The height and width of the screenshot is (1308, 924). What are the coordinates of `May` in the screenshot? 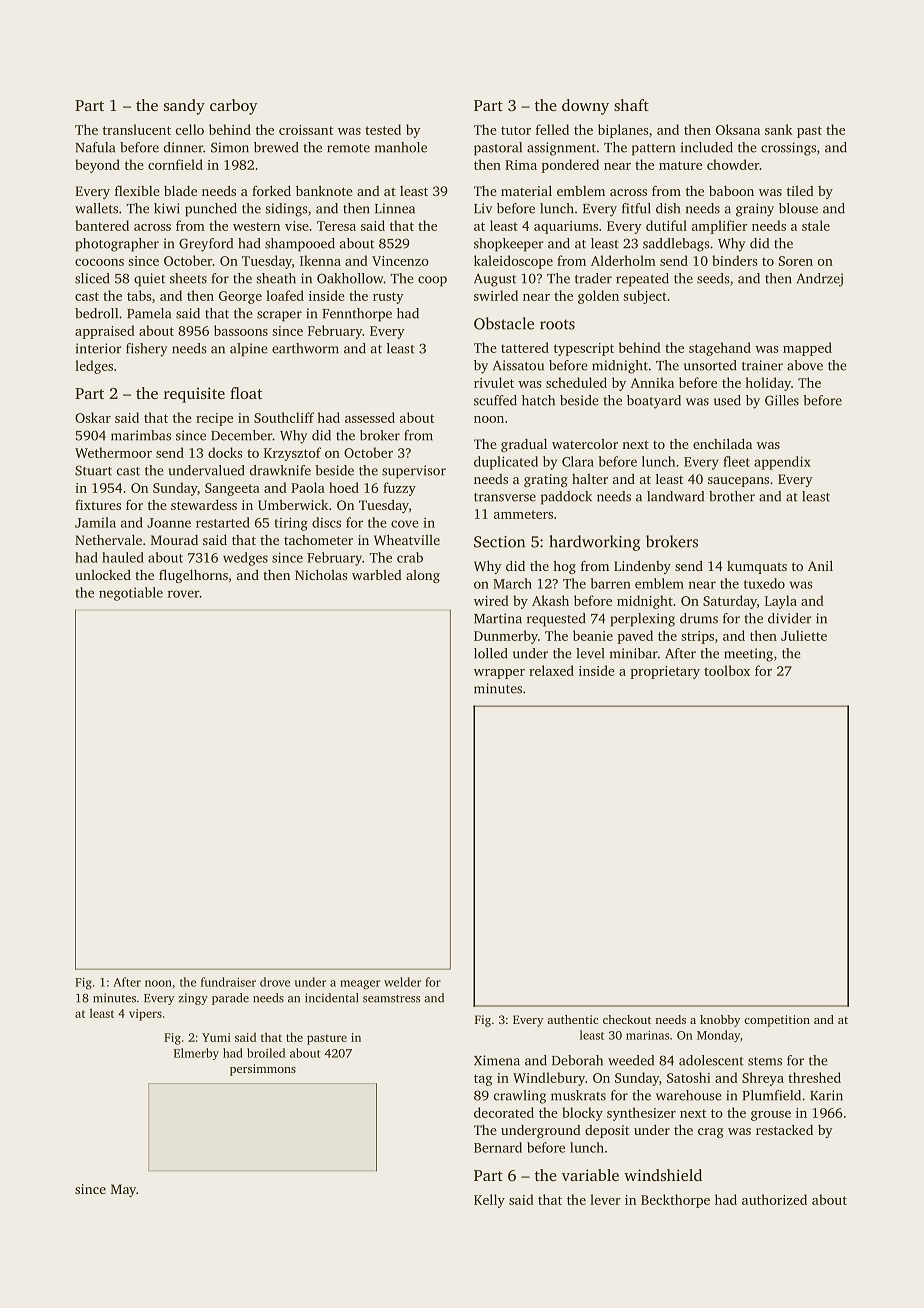 It's located at (123, 1190).
